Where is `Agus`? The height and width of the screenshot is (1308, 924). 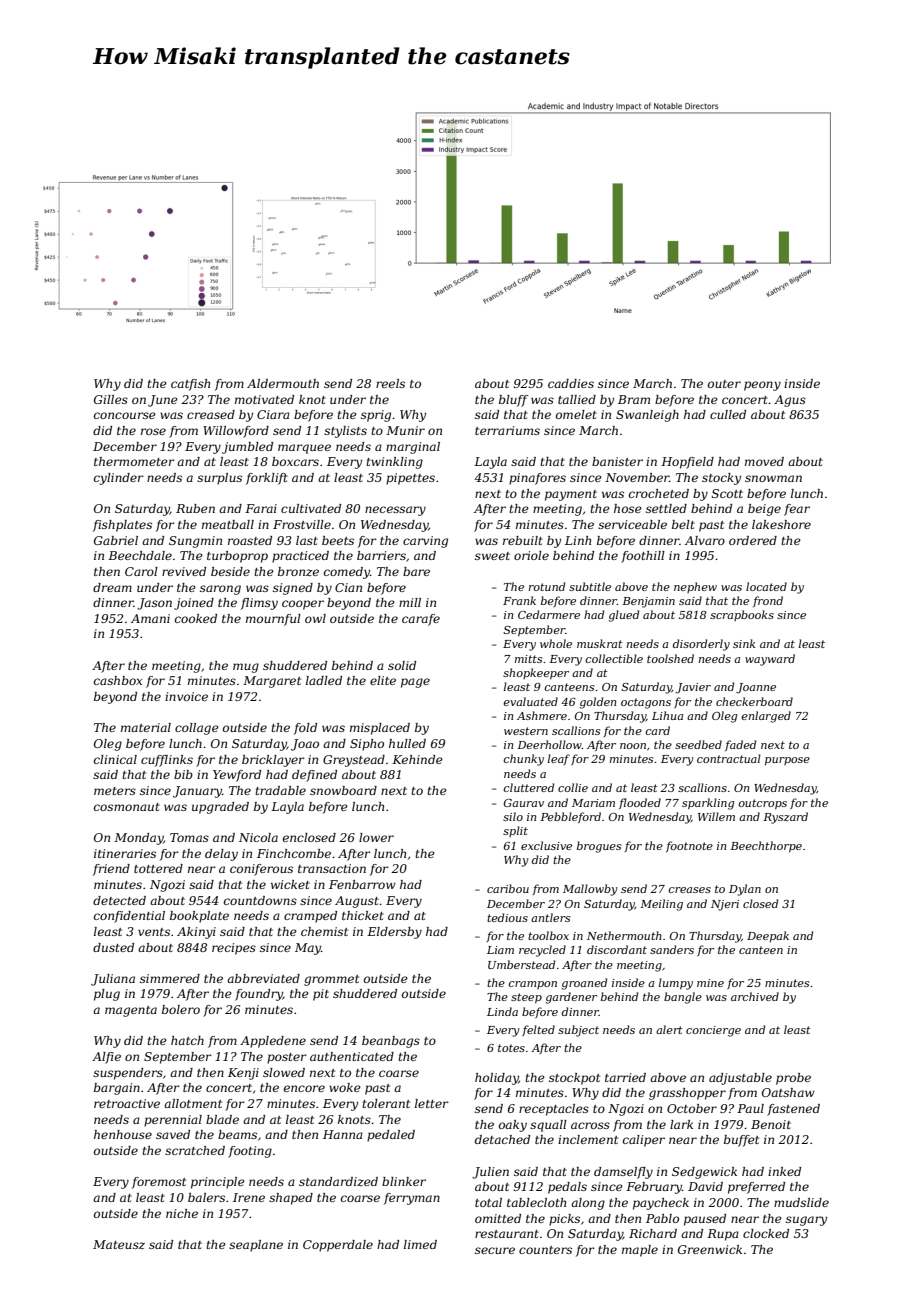
Agus is located at coordinates (790, 401).
